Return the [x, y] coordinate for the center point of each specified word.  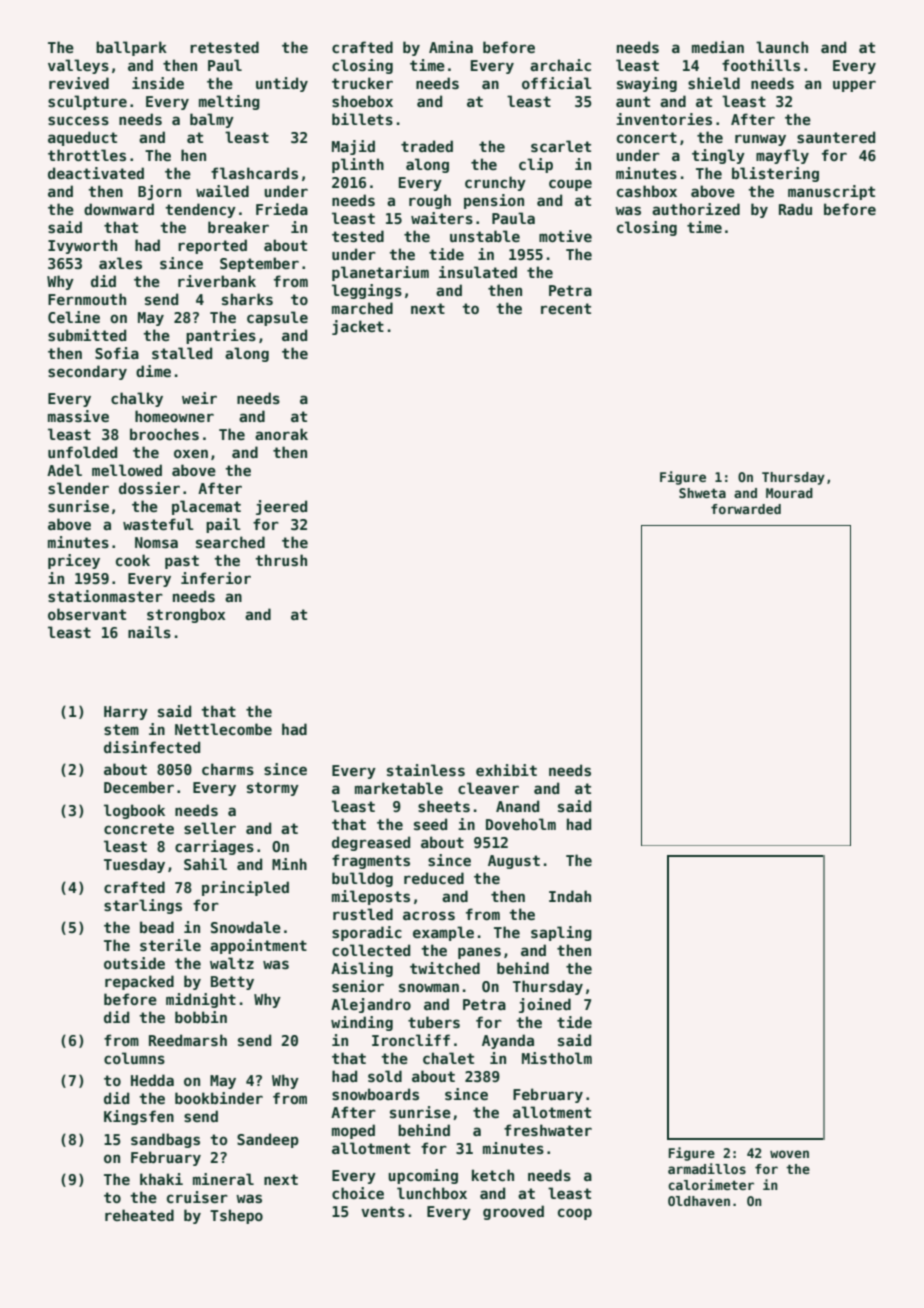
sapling [561, 933]
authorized [696, 209]
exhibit [506, 770]
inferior [216, 578]
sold [385, 1076]
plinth [358, 165]
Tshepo [236, 1216]
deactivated [96, 173]
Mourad [789, 493]
